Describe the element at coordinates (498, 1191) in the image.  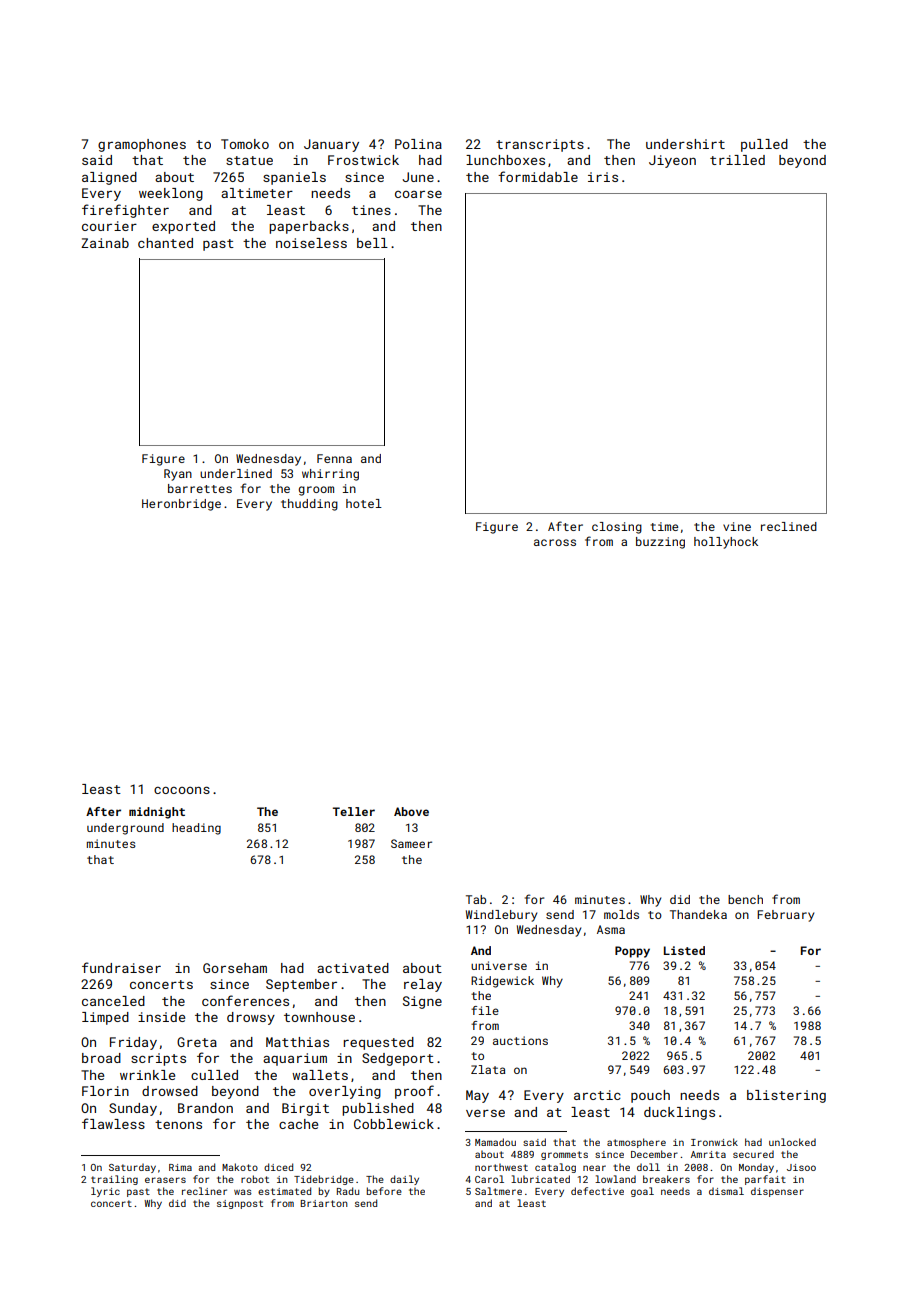
I see `Saltmere` at that location.
